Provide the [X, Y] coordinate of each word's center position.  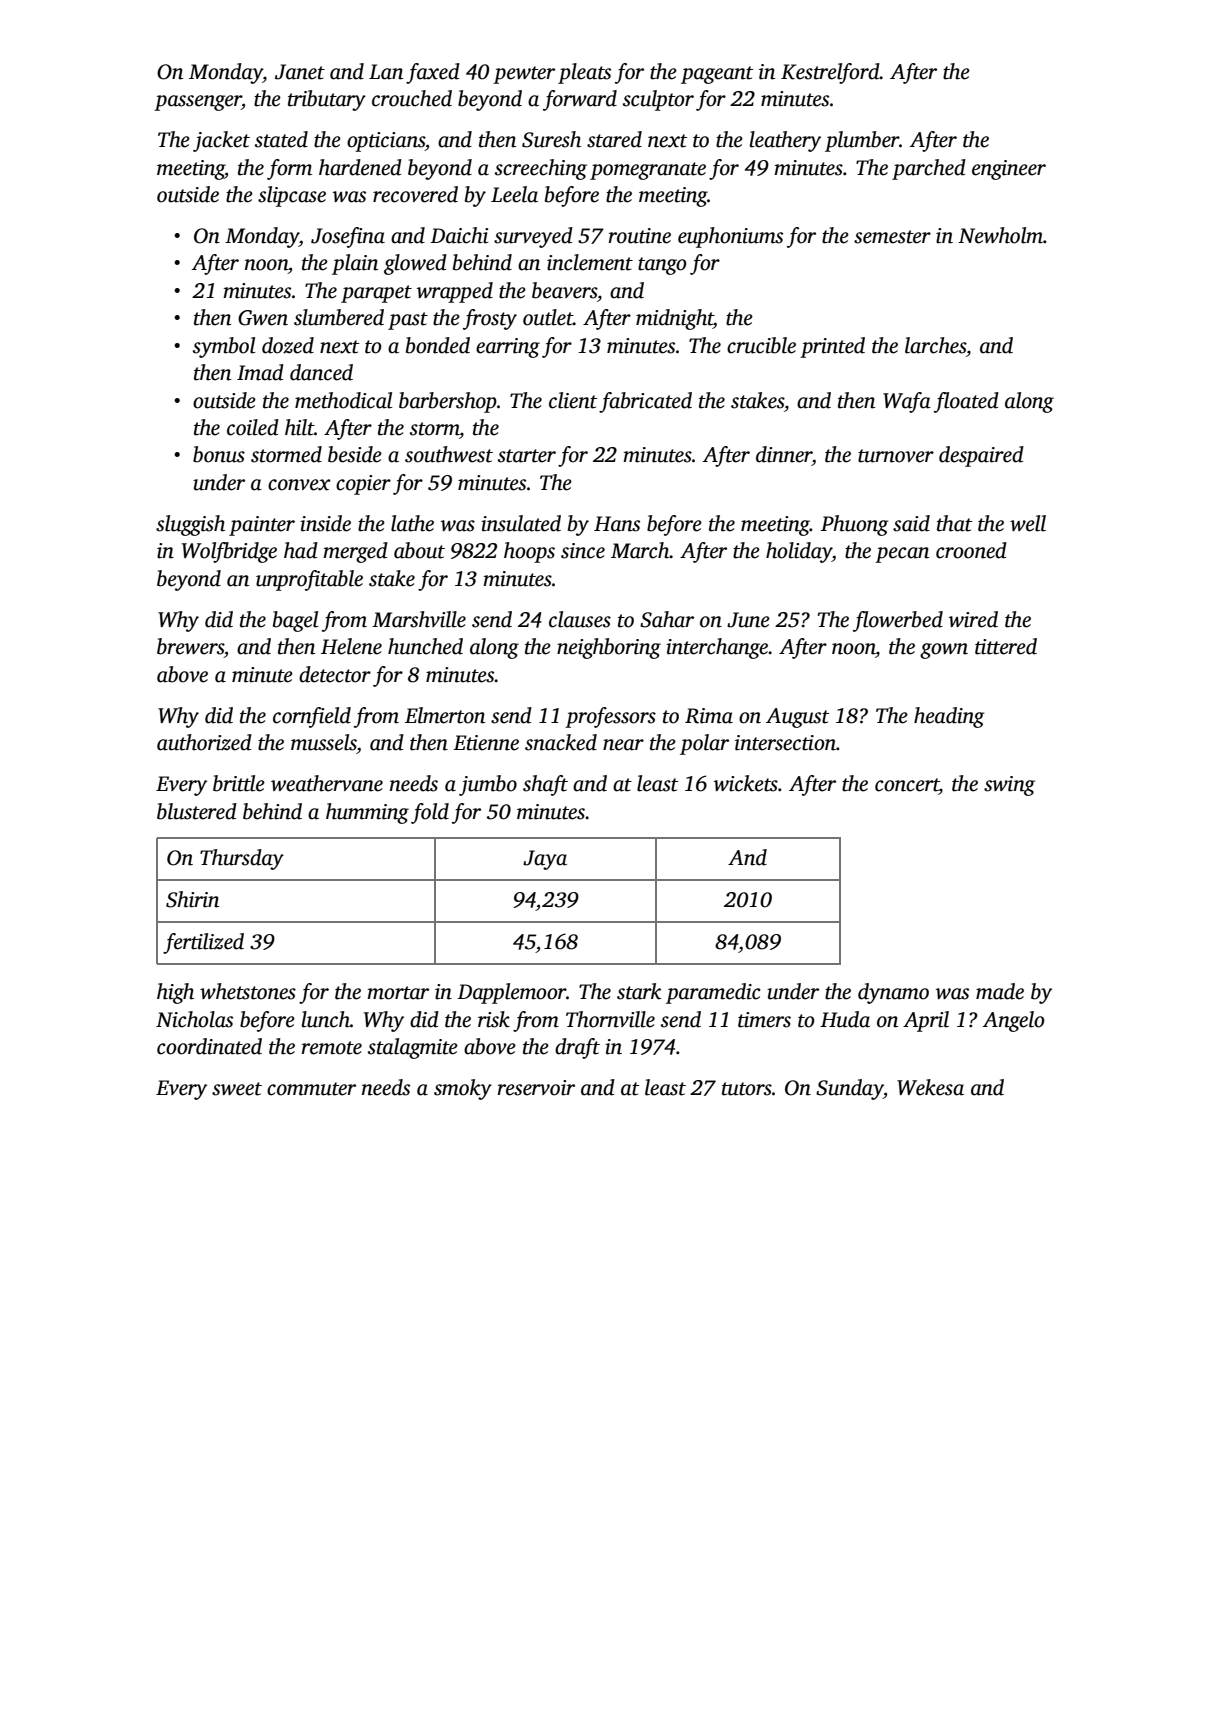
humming [367, 813]
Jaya [545, 860]
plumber [862, 141]
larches [935, 345]
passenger [198, 103]
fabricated [645, 402]
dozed [288, 345]
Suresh [551, 139]
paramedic [713, 993]
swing [1009, 786]
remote [331, 1048]
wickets [746, 783]
